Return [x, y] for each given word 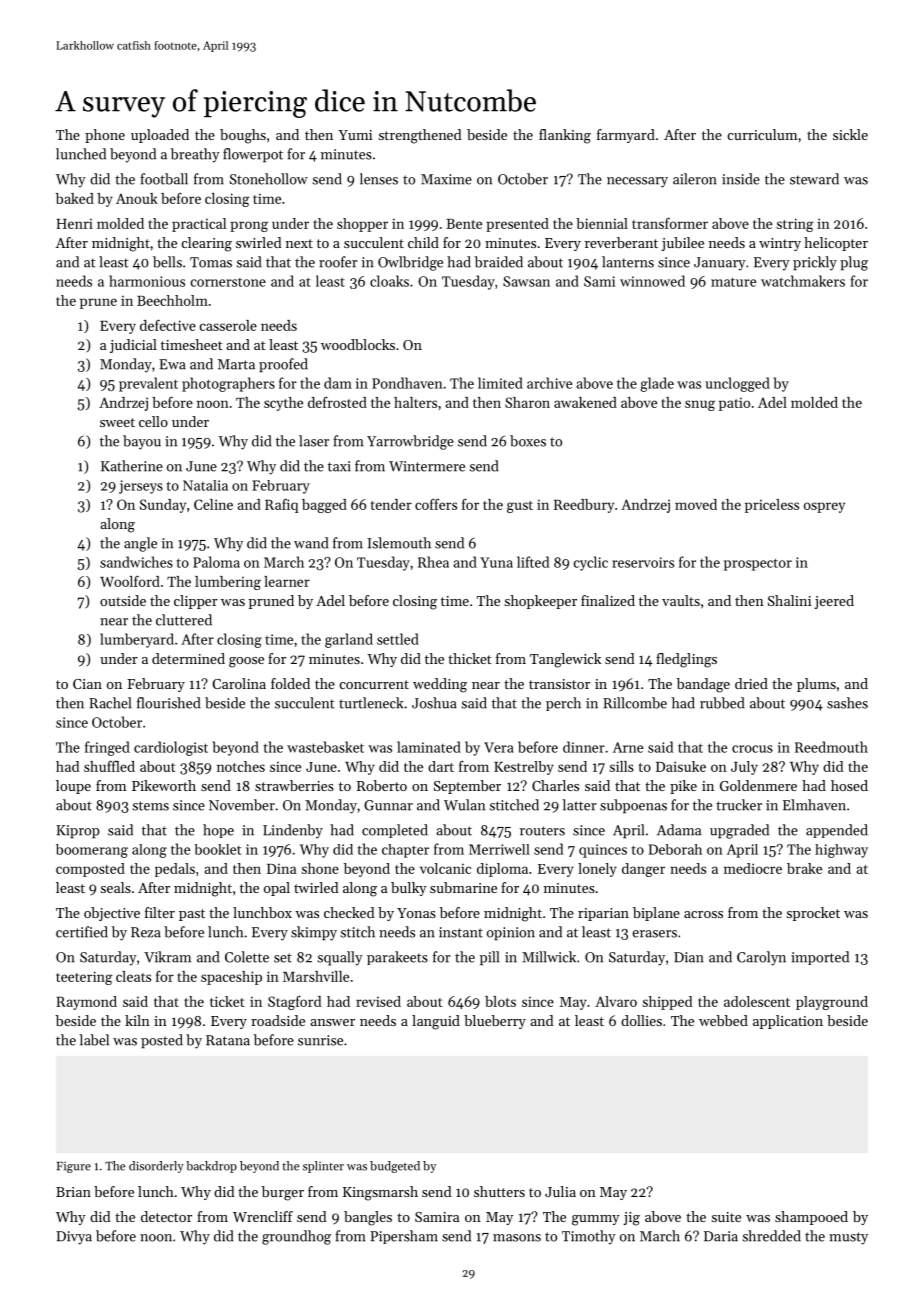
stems [151, 806]
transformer [670, 223]
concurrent [374, 684]
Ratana [228, 1040]
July [744, 768]
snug [700, 405]
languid [436, 1022]
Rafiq [282, 505]
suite [726, 1217]
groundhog [296, 1237]
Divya [74, 1238]
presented [517, 225]
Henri [74, 224]
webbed [723, 1020]
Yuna [496, 562]
